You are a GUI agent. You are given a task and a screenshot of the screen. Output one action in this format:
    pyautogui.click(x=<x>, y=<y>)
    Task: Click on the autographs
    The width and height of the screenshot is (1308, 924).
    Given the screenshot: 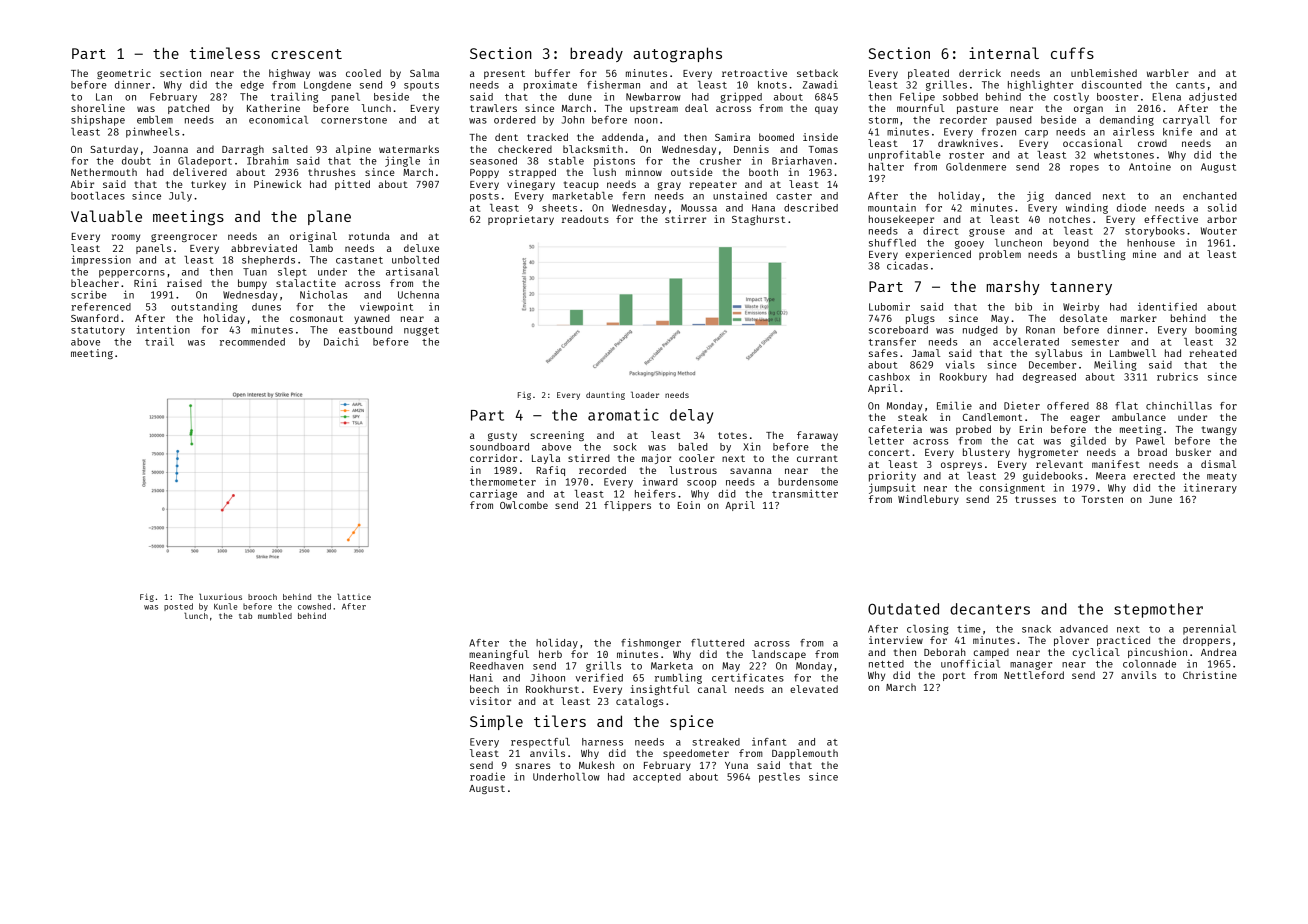 What is the action you would take?
    pyautogui.click(x=677, y=55)
